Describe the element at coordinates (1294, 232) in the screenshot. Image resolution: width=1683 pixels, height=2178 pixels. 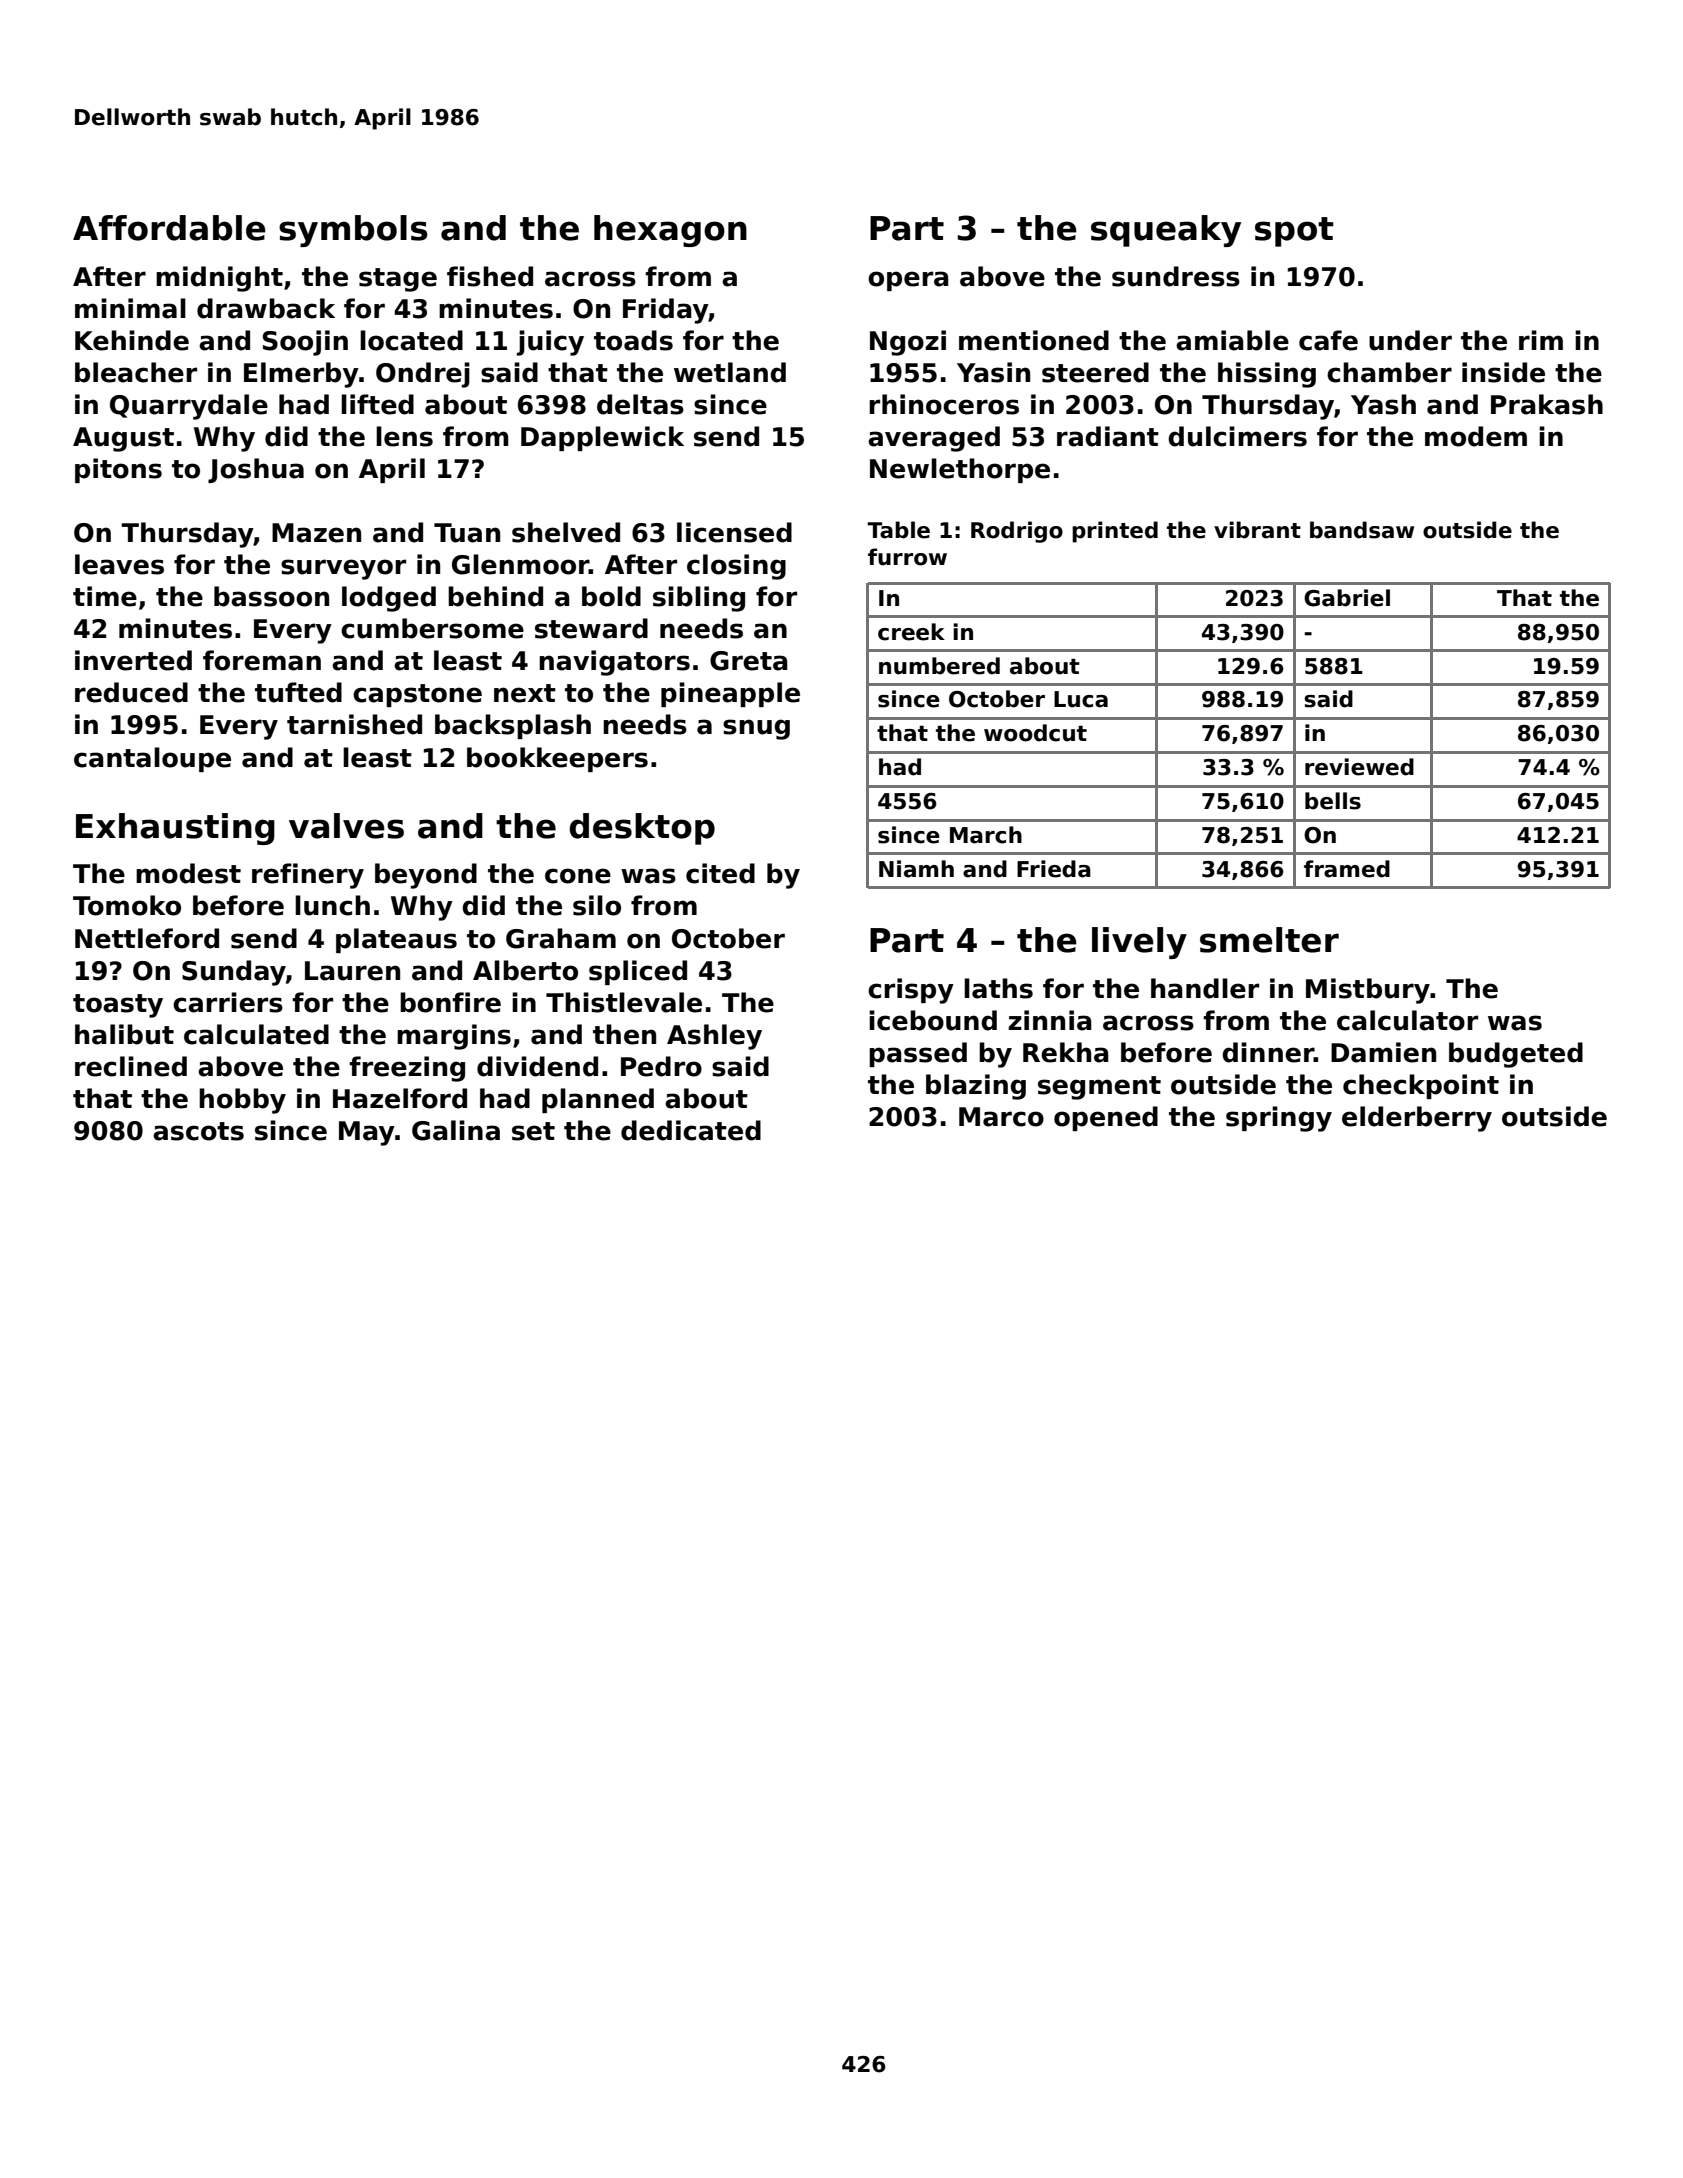
I see `spot` at that location.
